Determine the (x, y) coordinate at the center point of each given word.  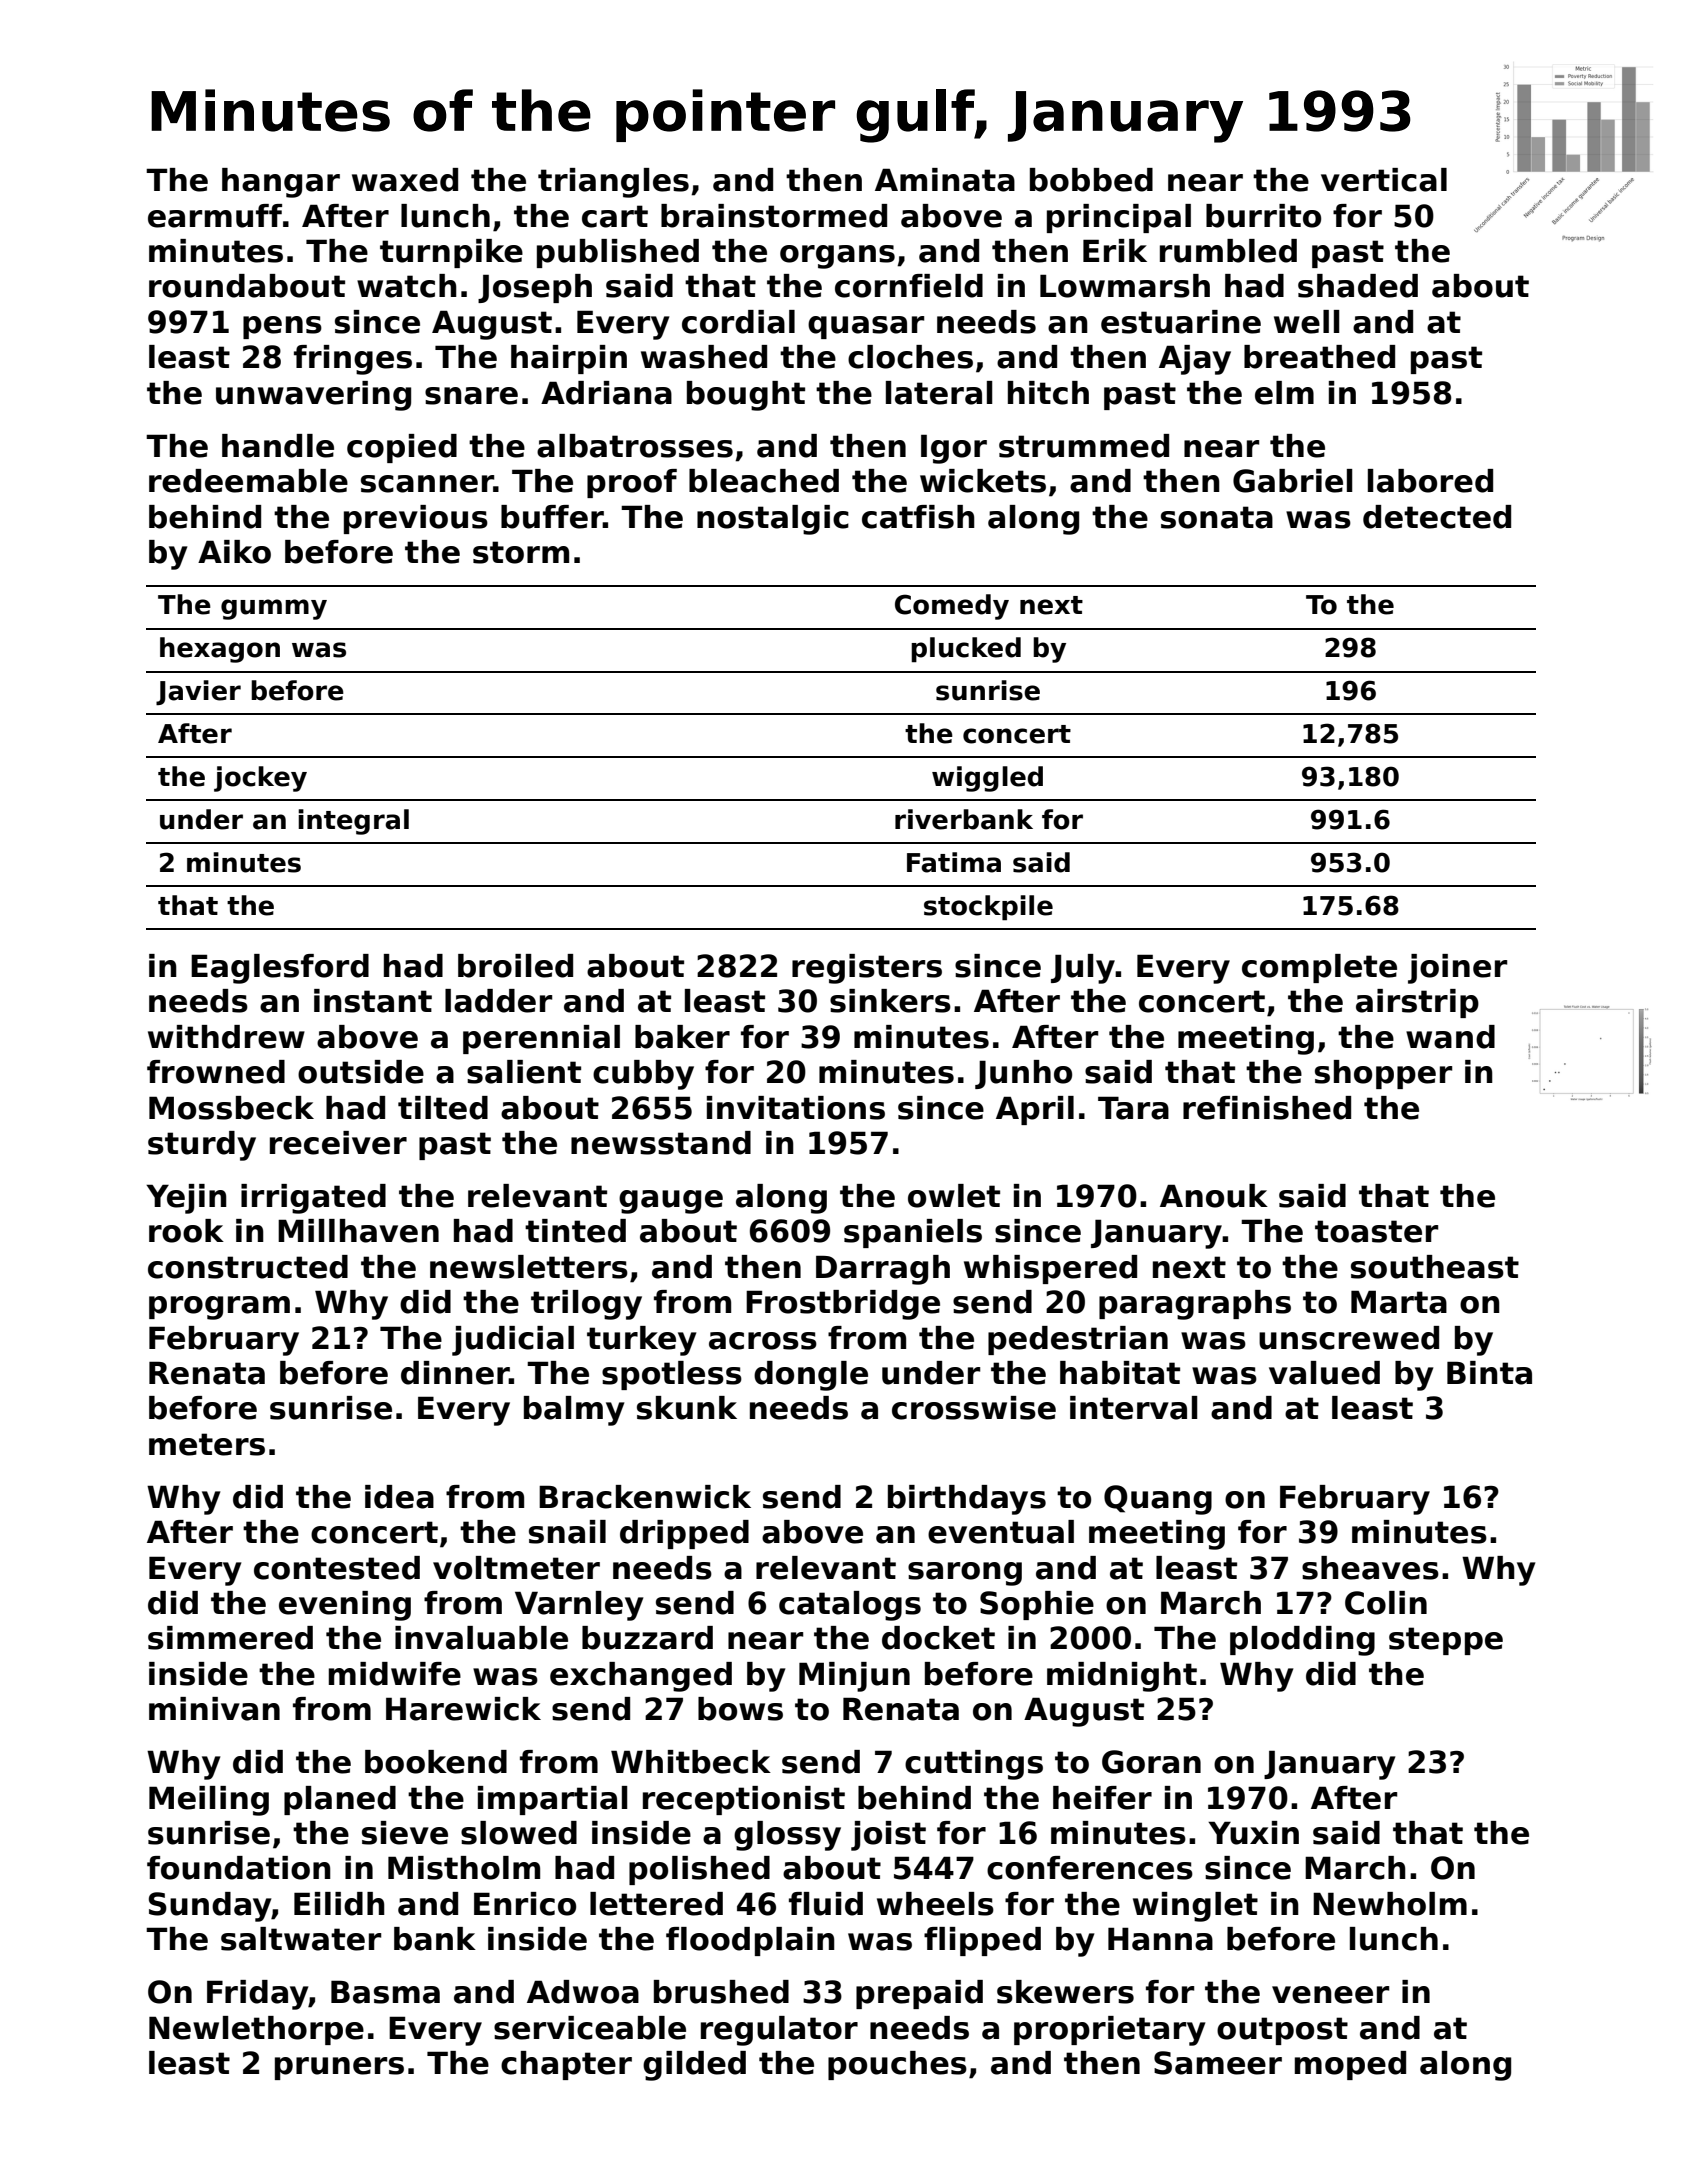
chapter (566, 2065)
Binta (1489, 1373)
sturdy (202, 1146)
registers (867, 969)
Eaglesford (280, 969)
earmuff (215, 216)
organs (837, 257)
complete (1319, 968)
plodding (1302, 1641)
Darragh (883, 1270)
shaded (1358, 286)
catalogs (850, 1606)
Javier (198, 692)
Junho (1023, 1074)
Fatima (954, 862)
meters (207, 1444)
